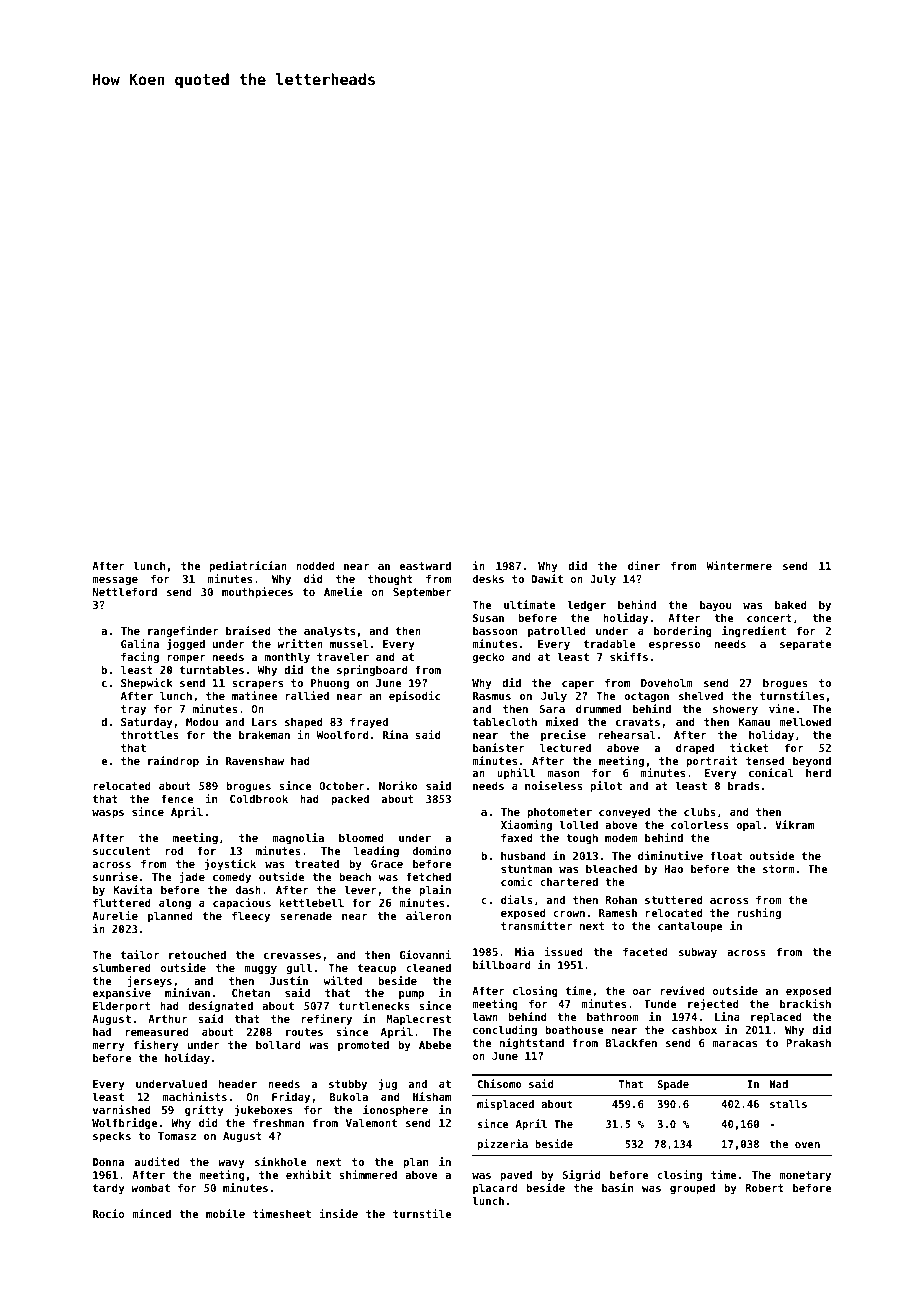 This screenshot has width=924, height=1308. Describe the element at coordinates (368, 1174) in the screenshot. I see `shimmered` at that location.
